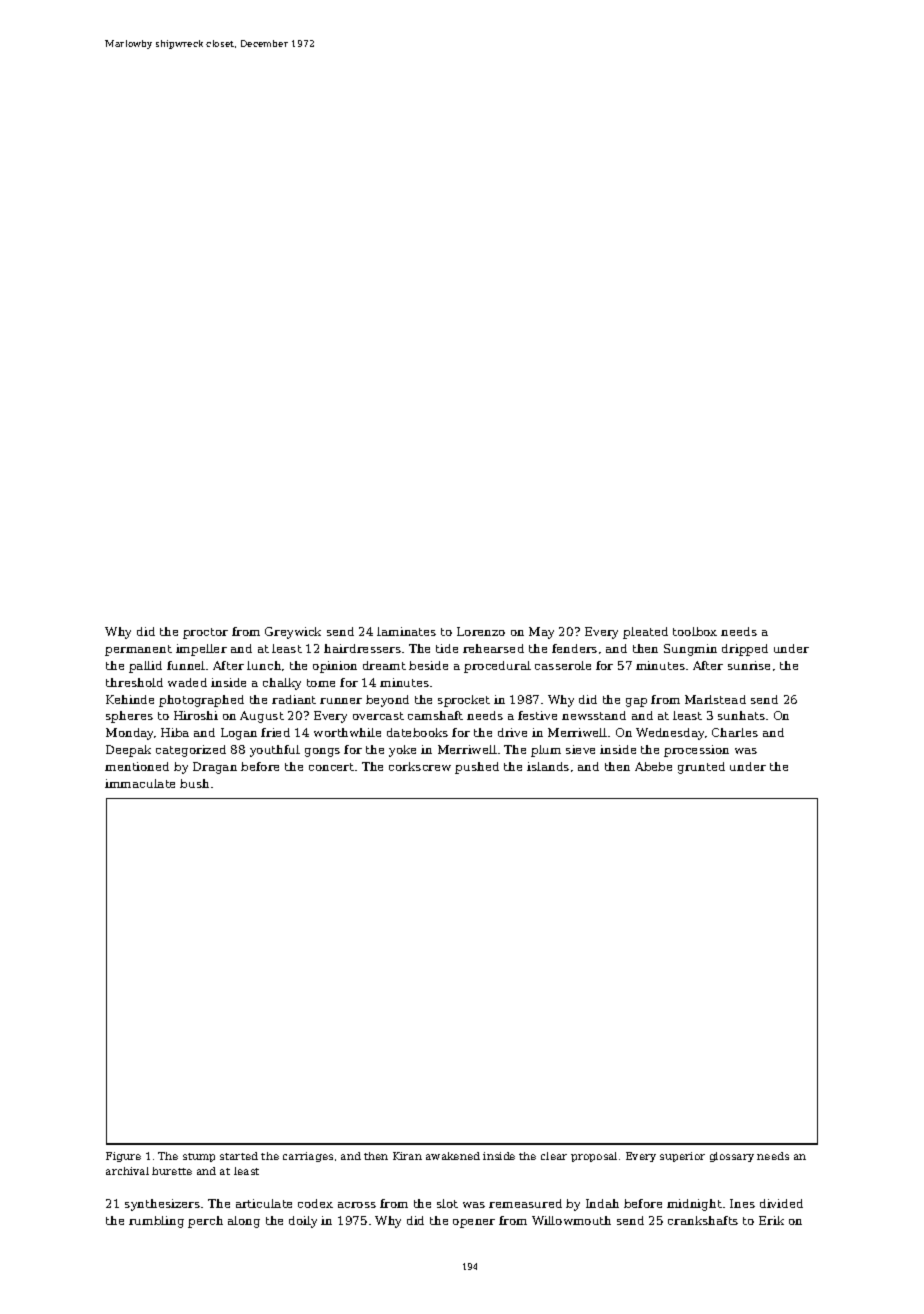  Describe the element at coordinates (541, 633) in the document. I see `May` at that location.
